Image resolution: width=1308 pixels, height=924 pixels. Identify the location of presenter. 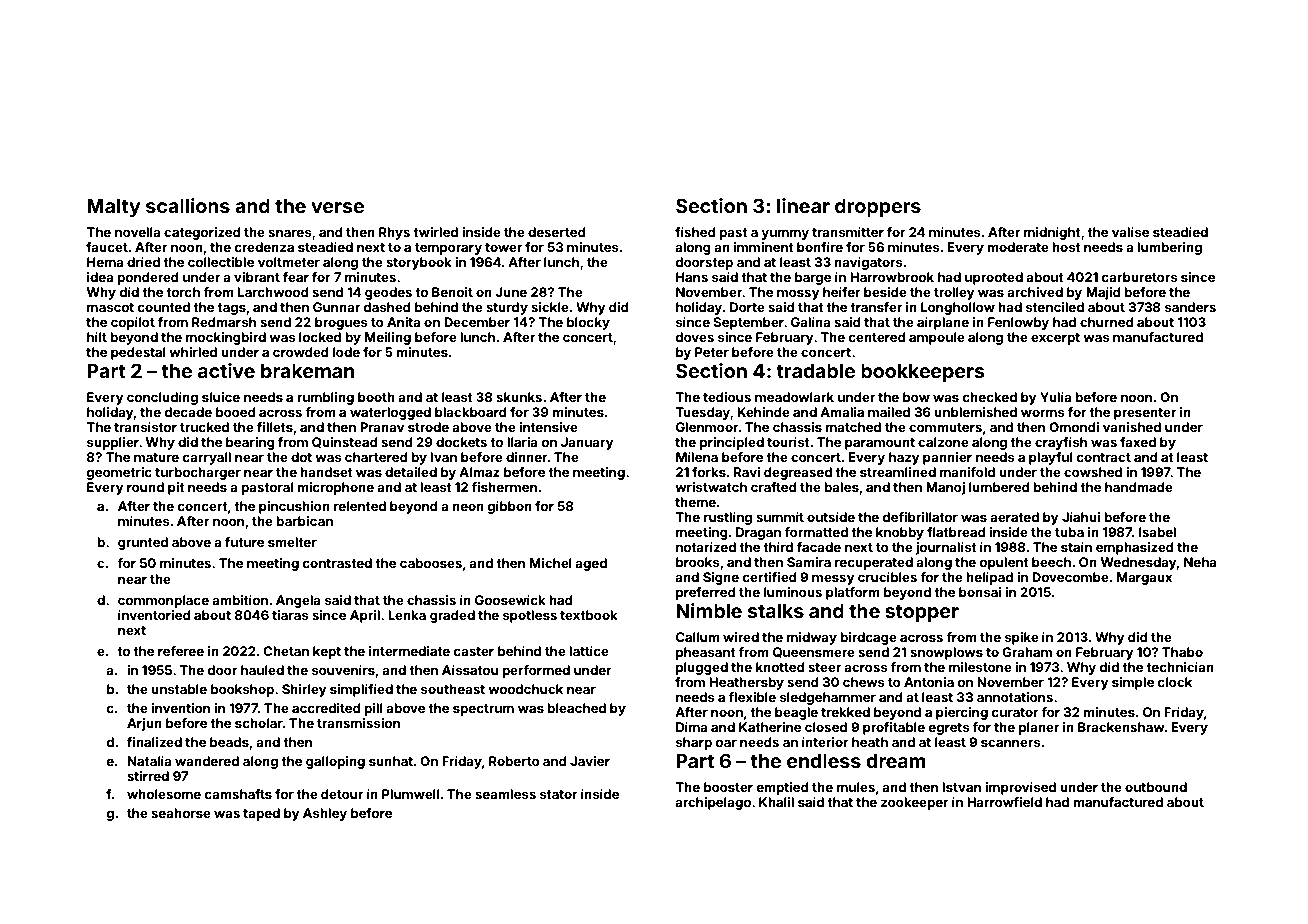
(1145, 414).
